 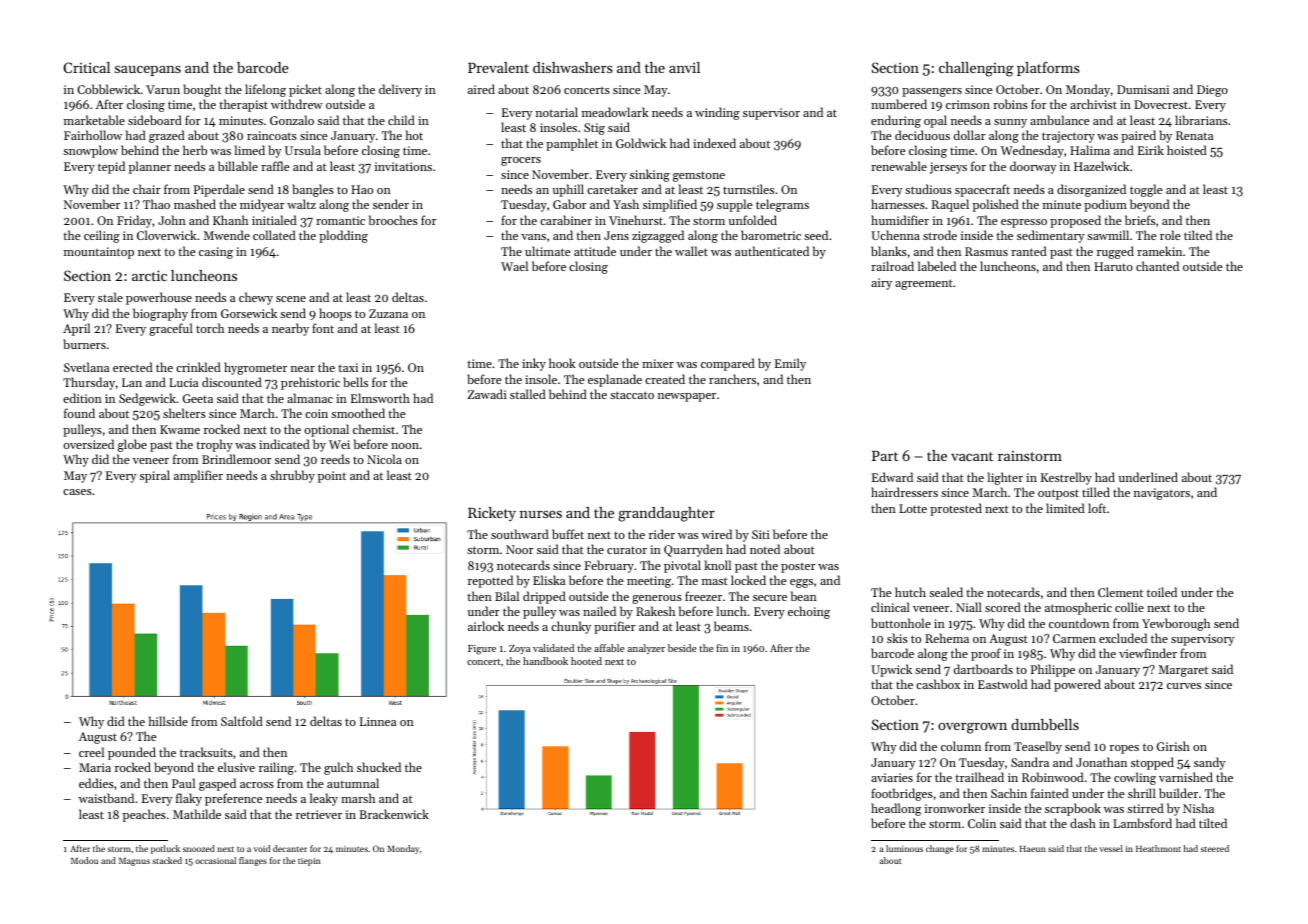 I want to click on Kestrelby, so click(x=1066, y=478).
